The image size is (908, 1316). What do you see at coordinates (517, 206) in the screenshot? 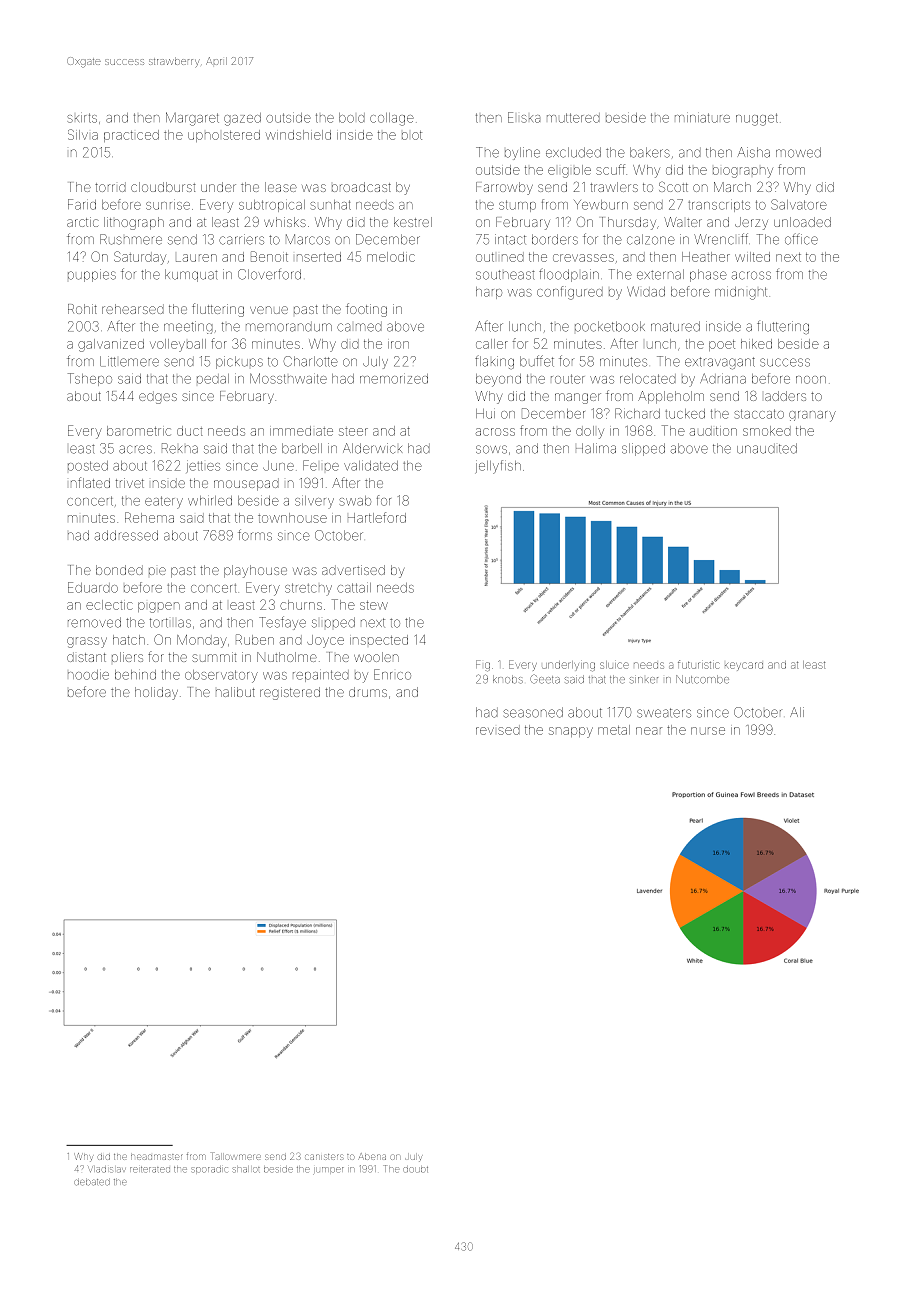
I see `stump` at bounding box center [517, 206].
